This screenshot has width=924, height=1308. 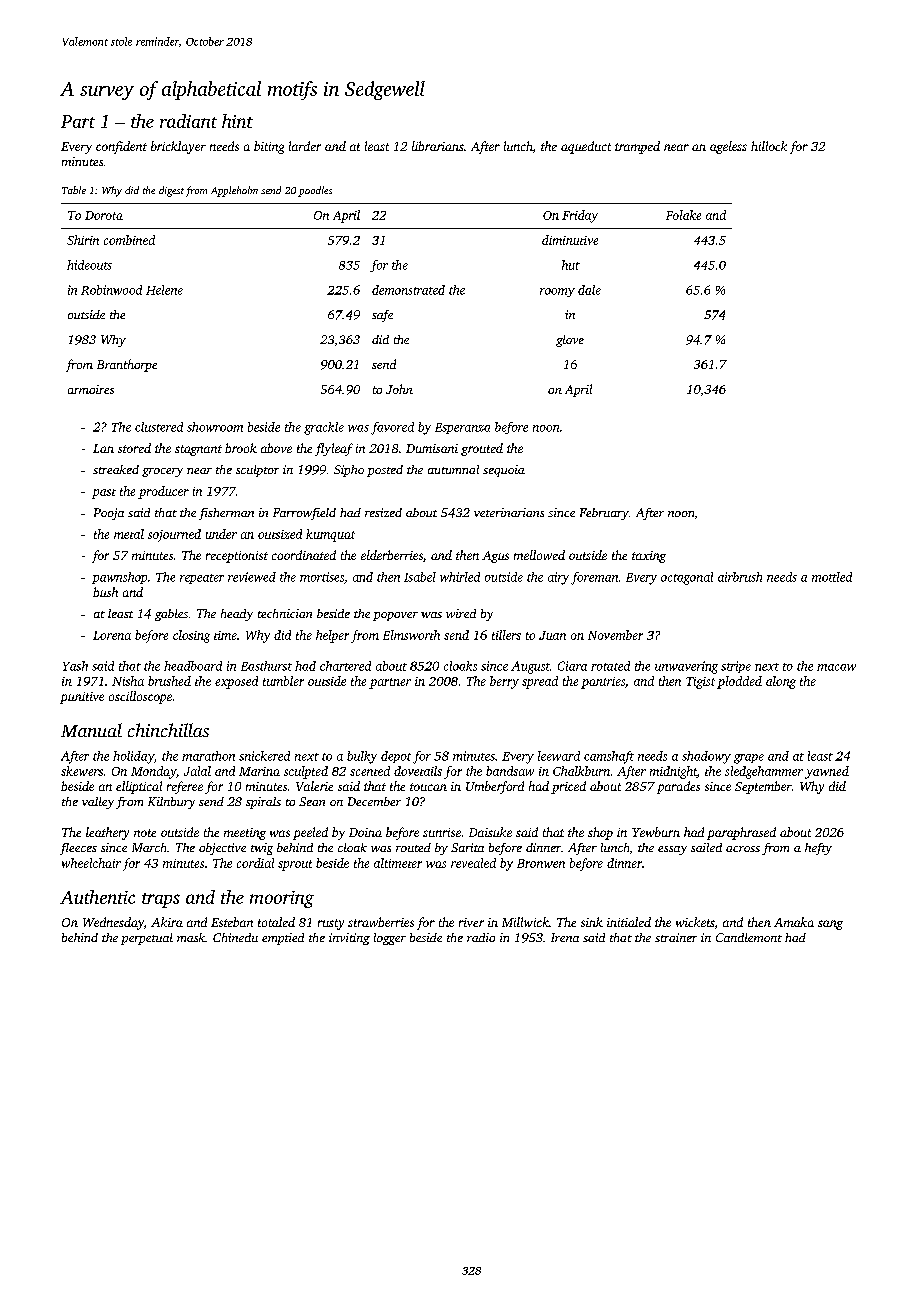 I want to click on Folake, so click(x=683, y=215).
